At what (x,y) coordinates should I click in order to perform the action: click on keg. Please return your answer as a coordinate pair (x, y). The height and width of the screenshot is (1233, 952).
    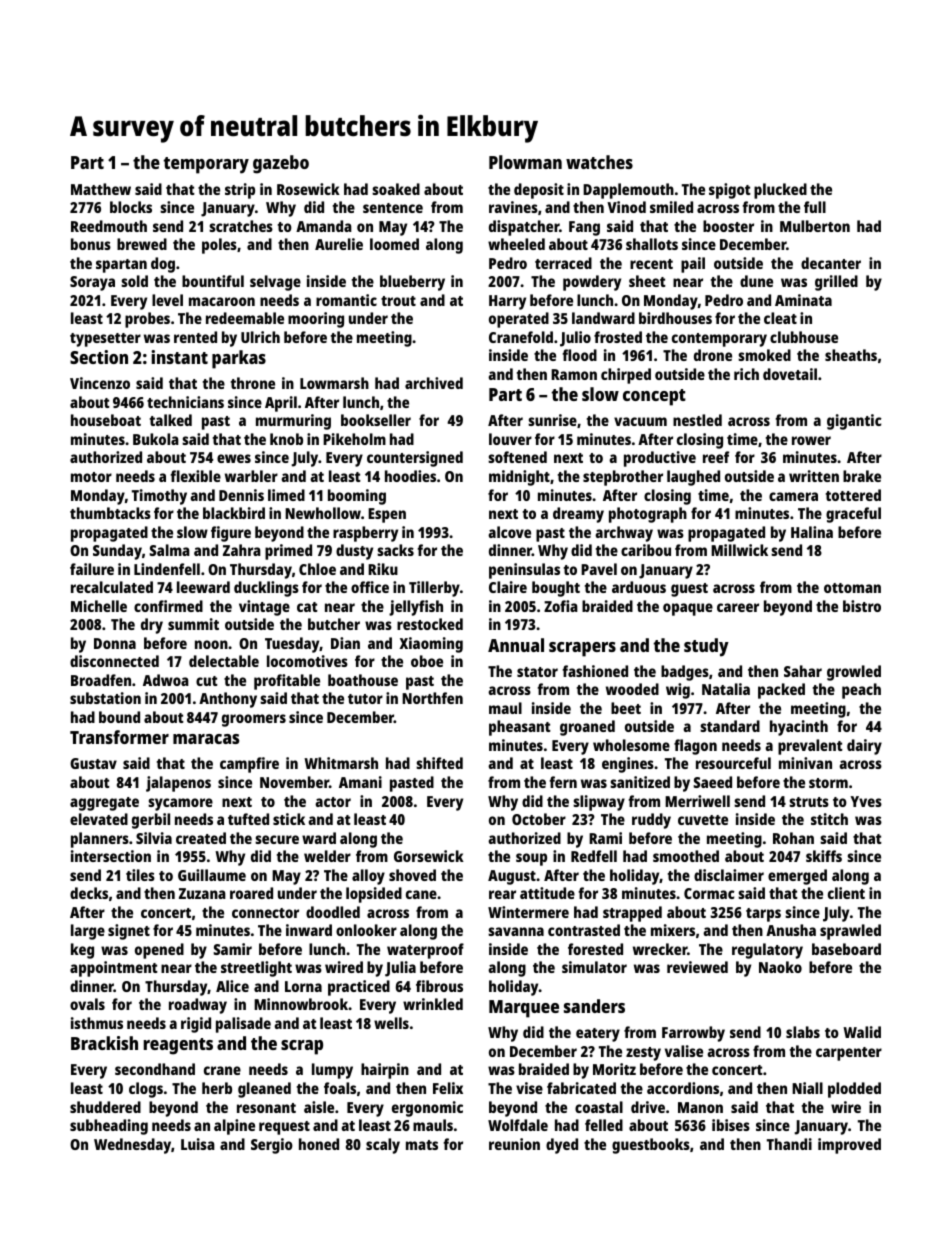
    Looking at the image, I should click on (82, 951).
